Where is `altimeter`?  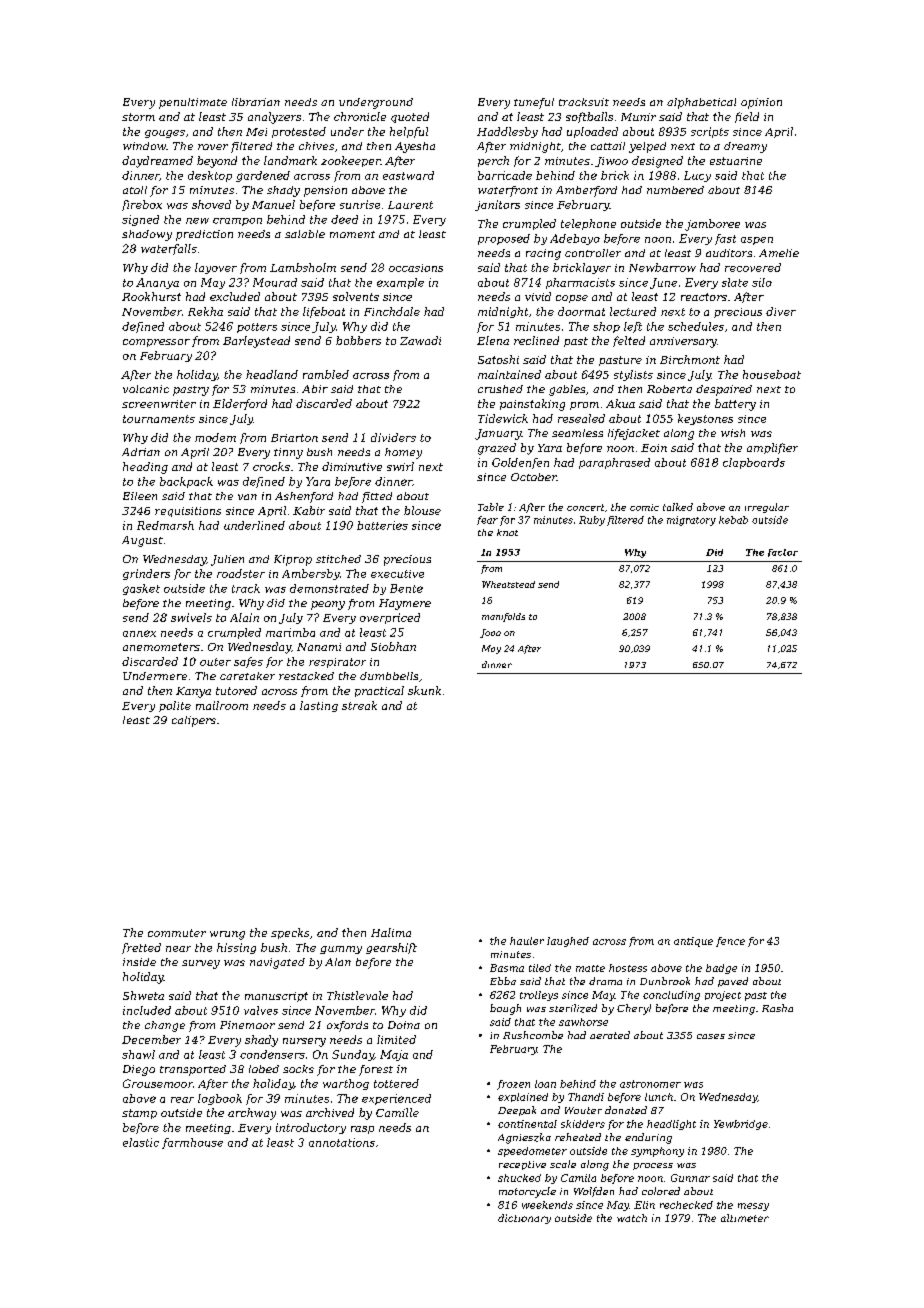
altimeter is located at coordinates (745, 1218).
